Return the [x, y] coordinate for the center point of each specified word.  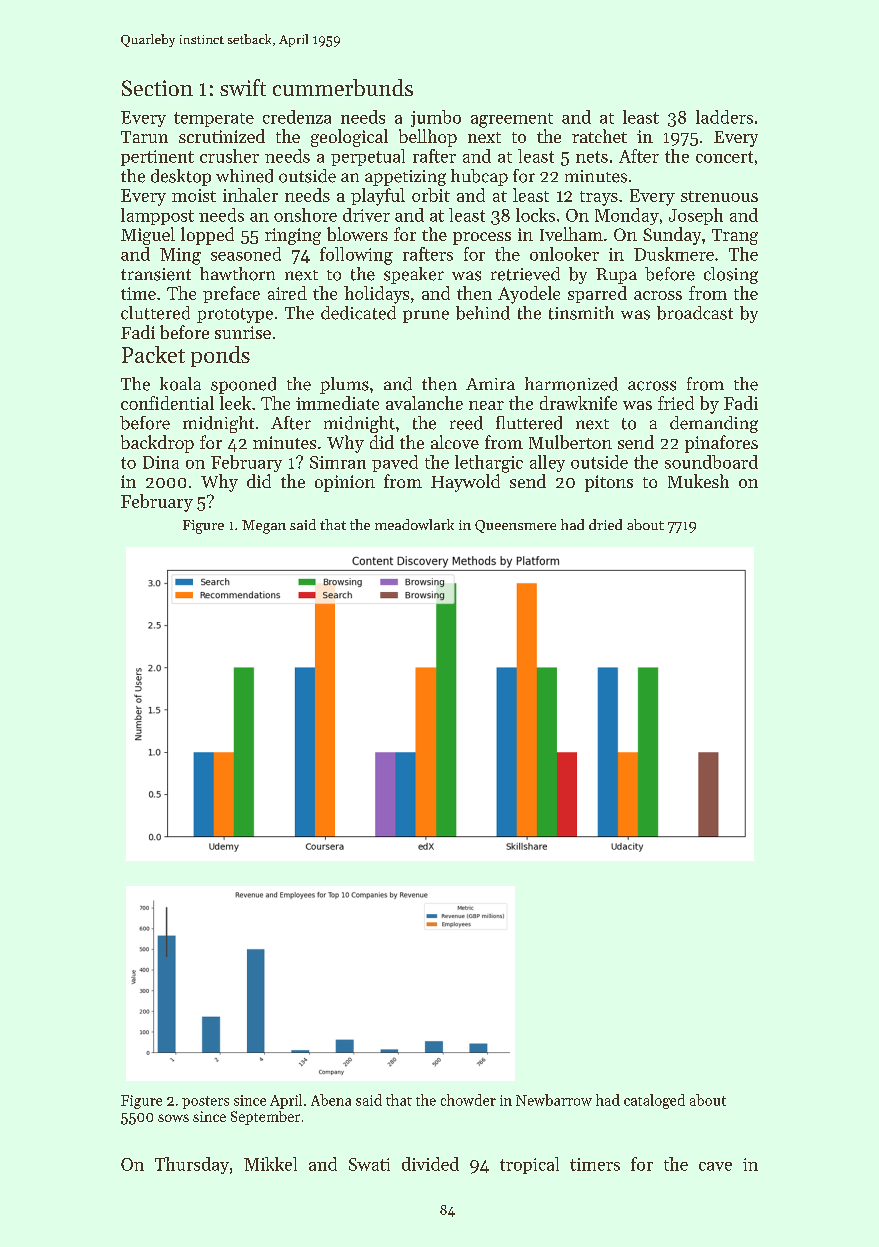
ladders [724, 117]
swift [243, 87]
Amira [490, 384]
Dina [161, 462]
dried [605, 524]
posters [205, 1102]
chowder [468, 1100]
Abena [331, 1100]
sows [173, 1118]
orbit [431, 195]
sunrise [243, 332]
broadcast [695, 313]
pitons [609, 483]
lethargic [489, 464]
